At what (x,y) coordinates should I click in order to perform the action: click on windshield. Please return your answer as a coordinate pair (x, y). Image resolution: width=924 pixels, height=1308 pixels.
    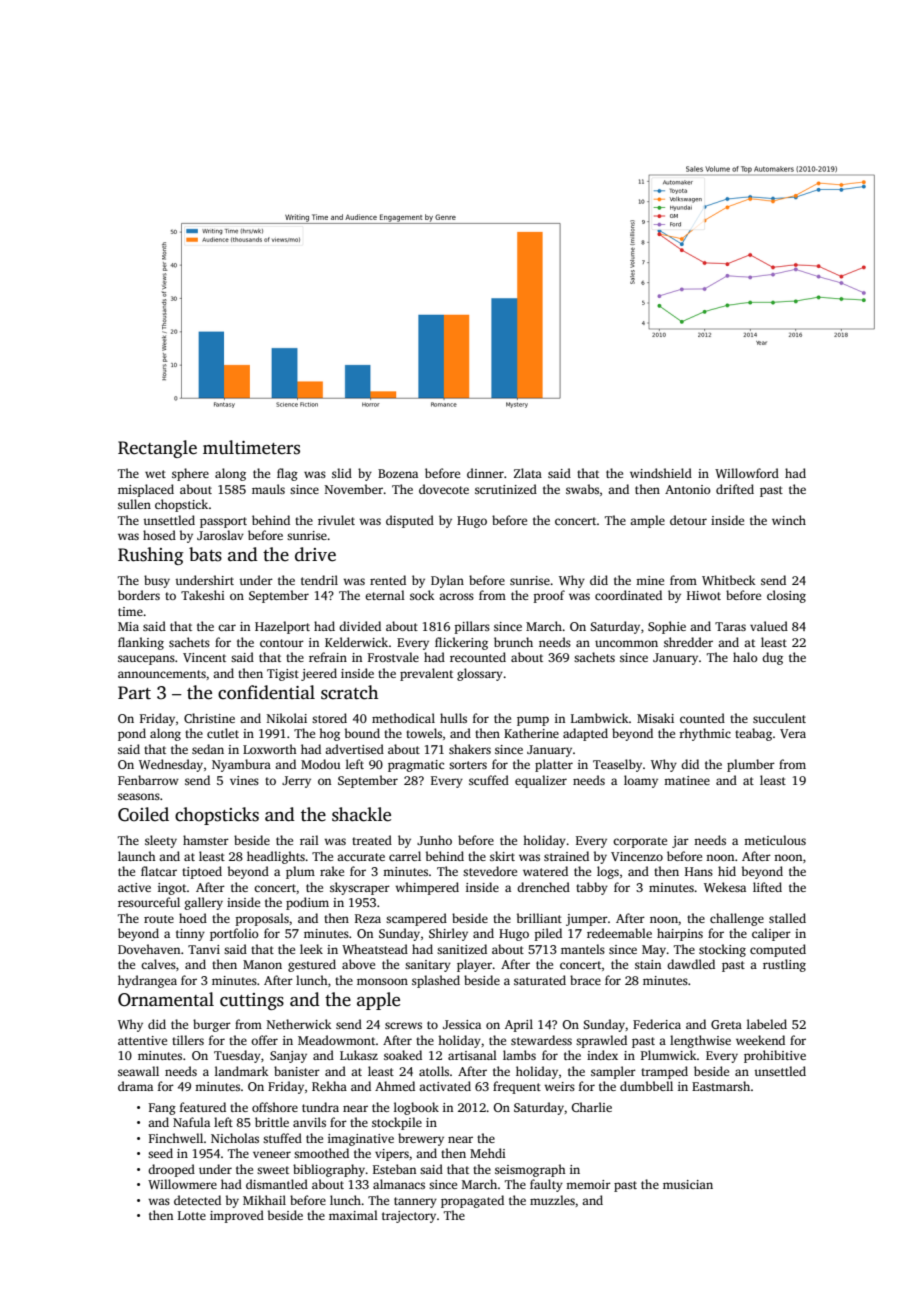
    Looking at the image, I should click on (661, 473).
